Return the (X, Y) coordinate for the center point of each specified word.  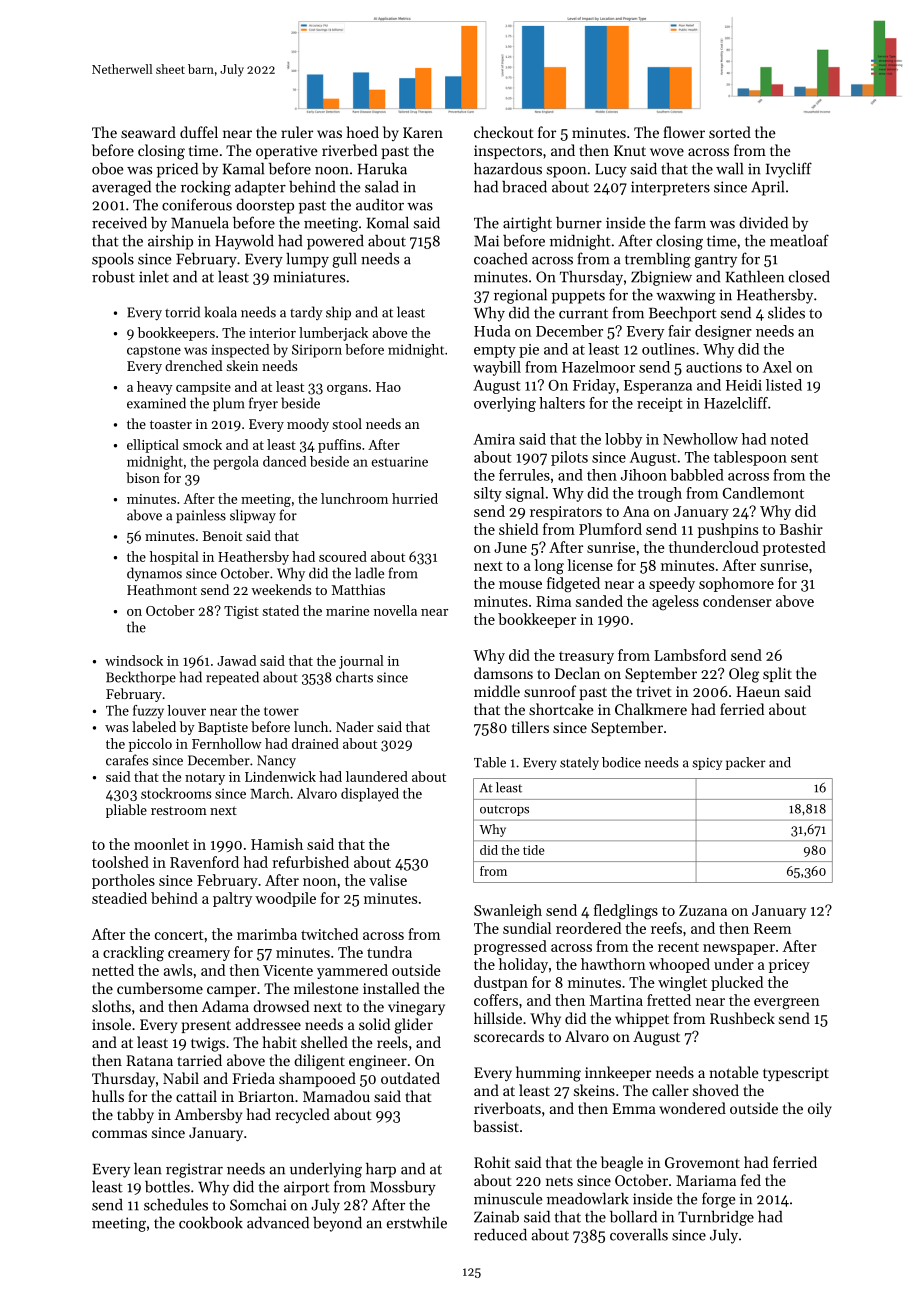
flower (684, 132)
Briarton (266, 1096)
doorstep (265, 206)
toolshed (120, 862)
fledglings (626, 912)
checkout (504, 132)
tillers (530, 727)
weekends (281, 589)
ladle (369, 573)
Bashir (801, 529)
